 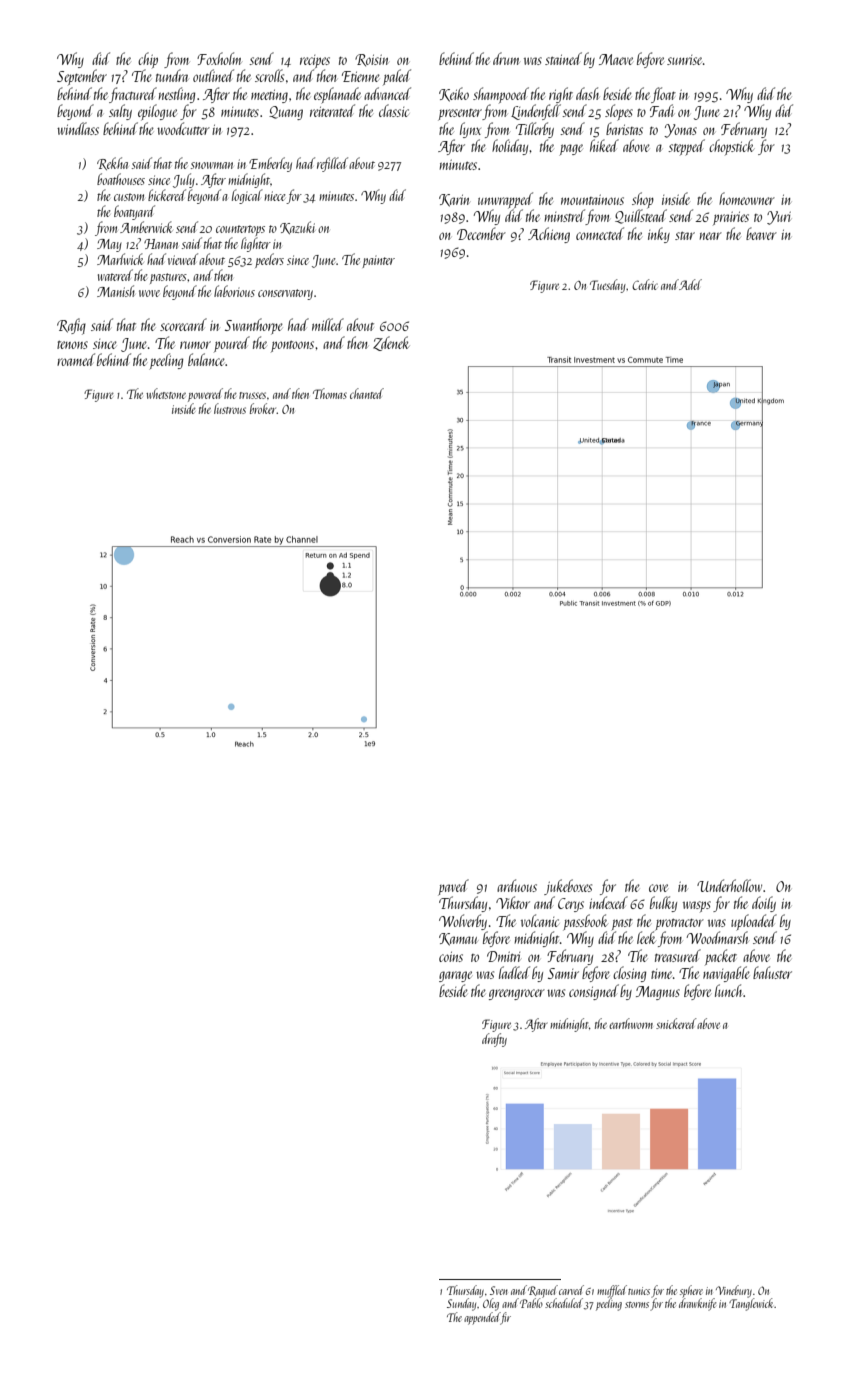 What do you see at coordinates (460, 115) in the screenshot?
I see `presenter` at bounding box center [460, 115].
